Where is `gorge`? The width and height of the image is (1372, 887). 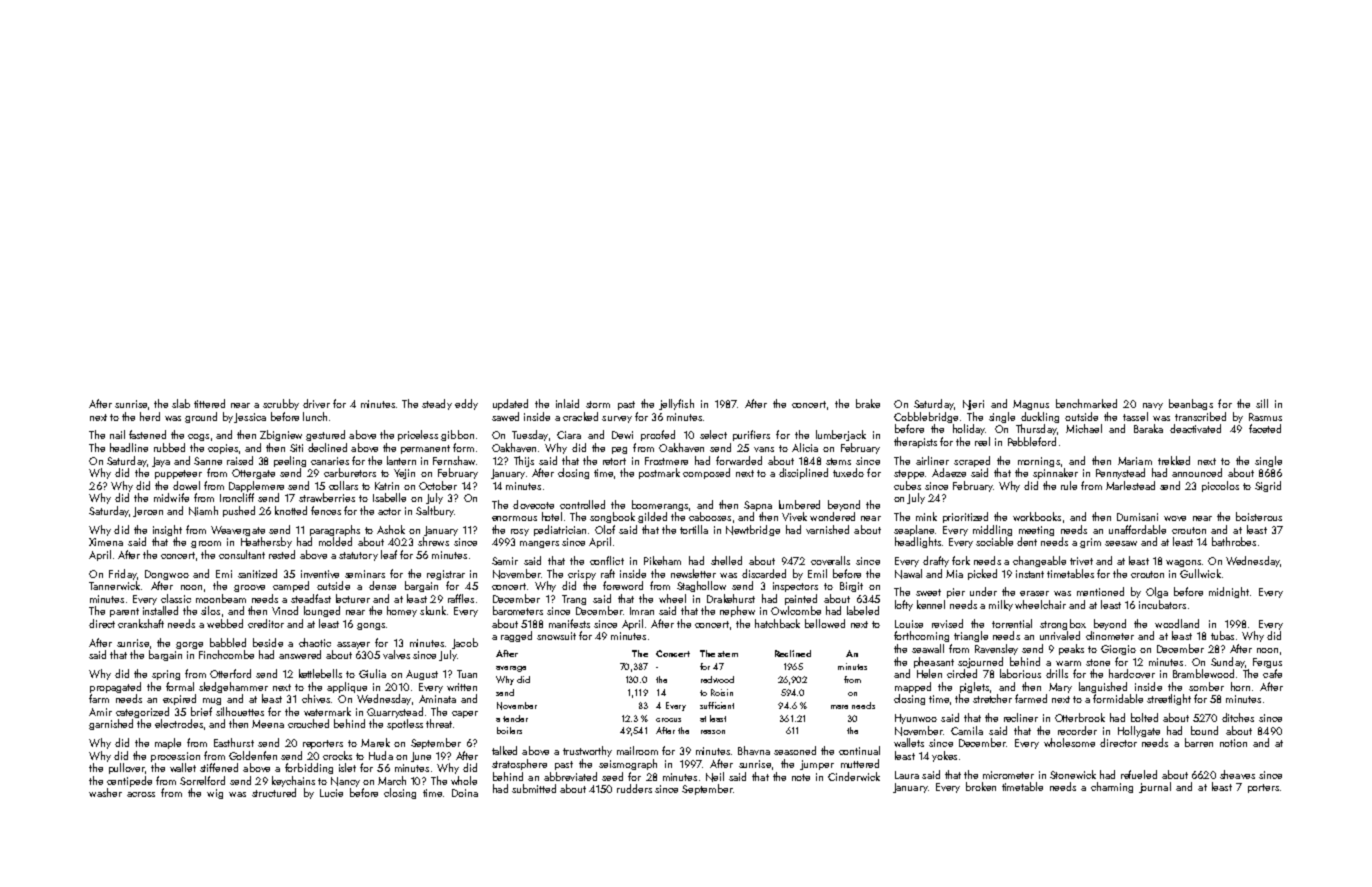 gorge is located at coordinates (189, 645).
